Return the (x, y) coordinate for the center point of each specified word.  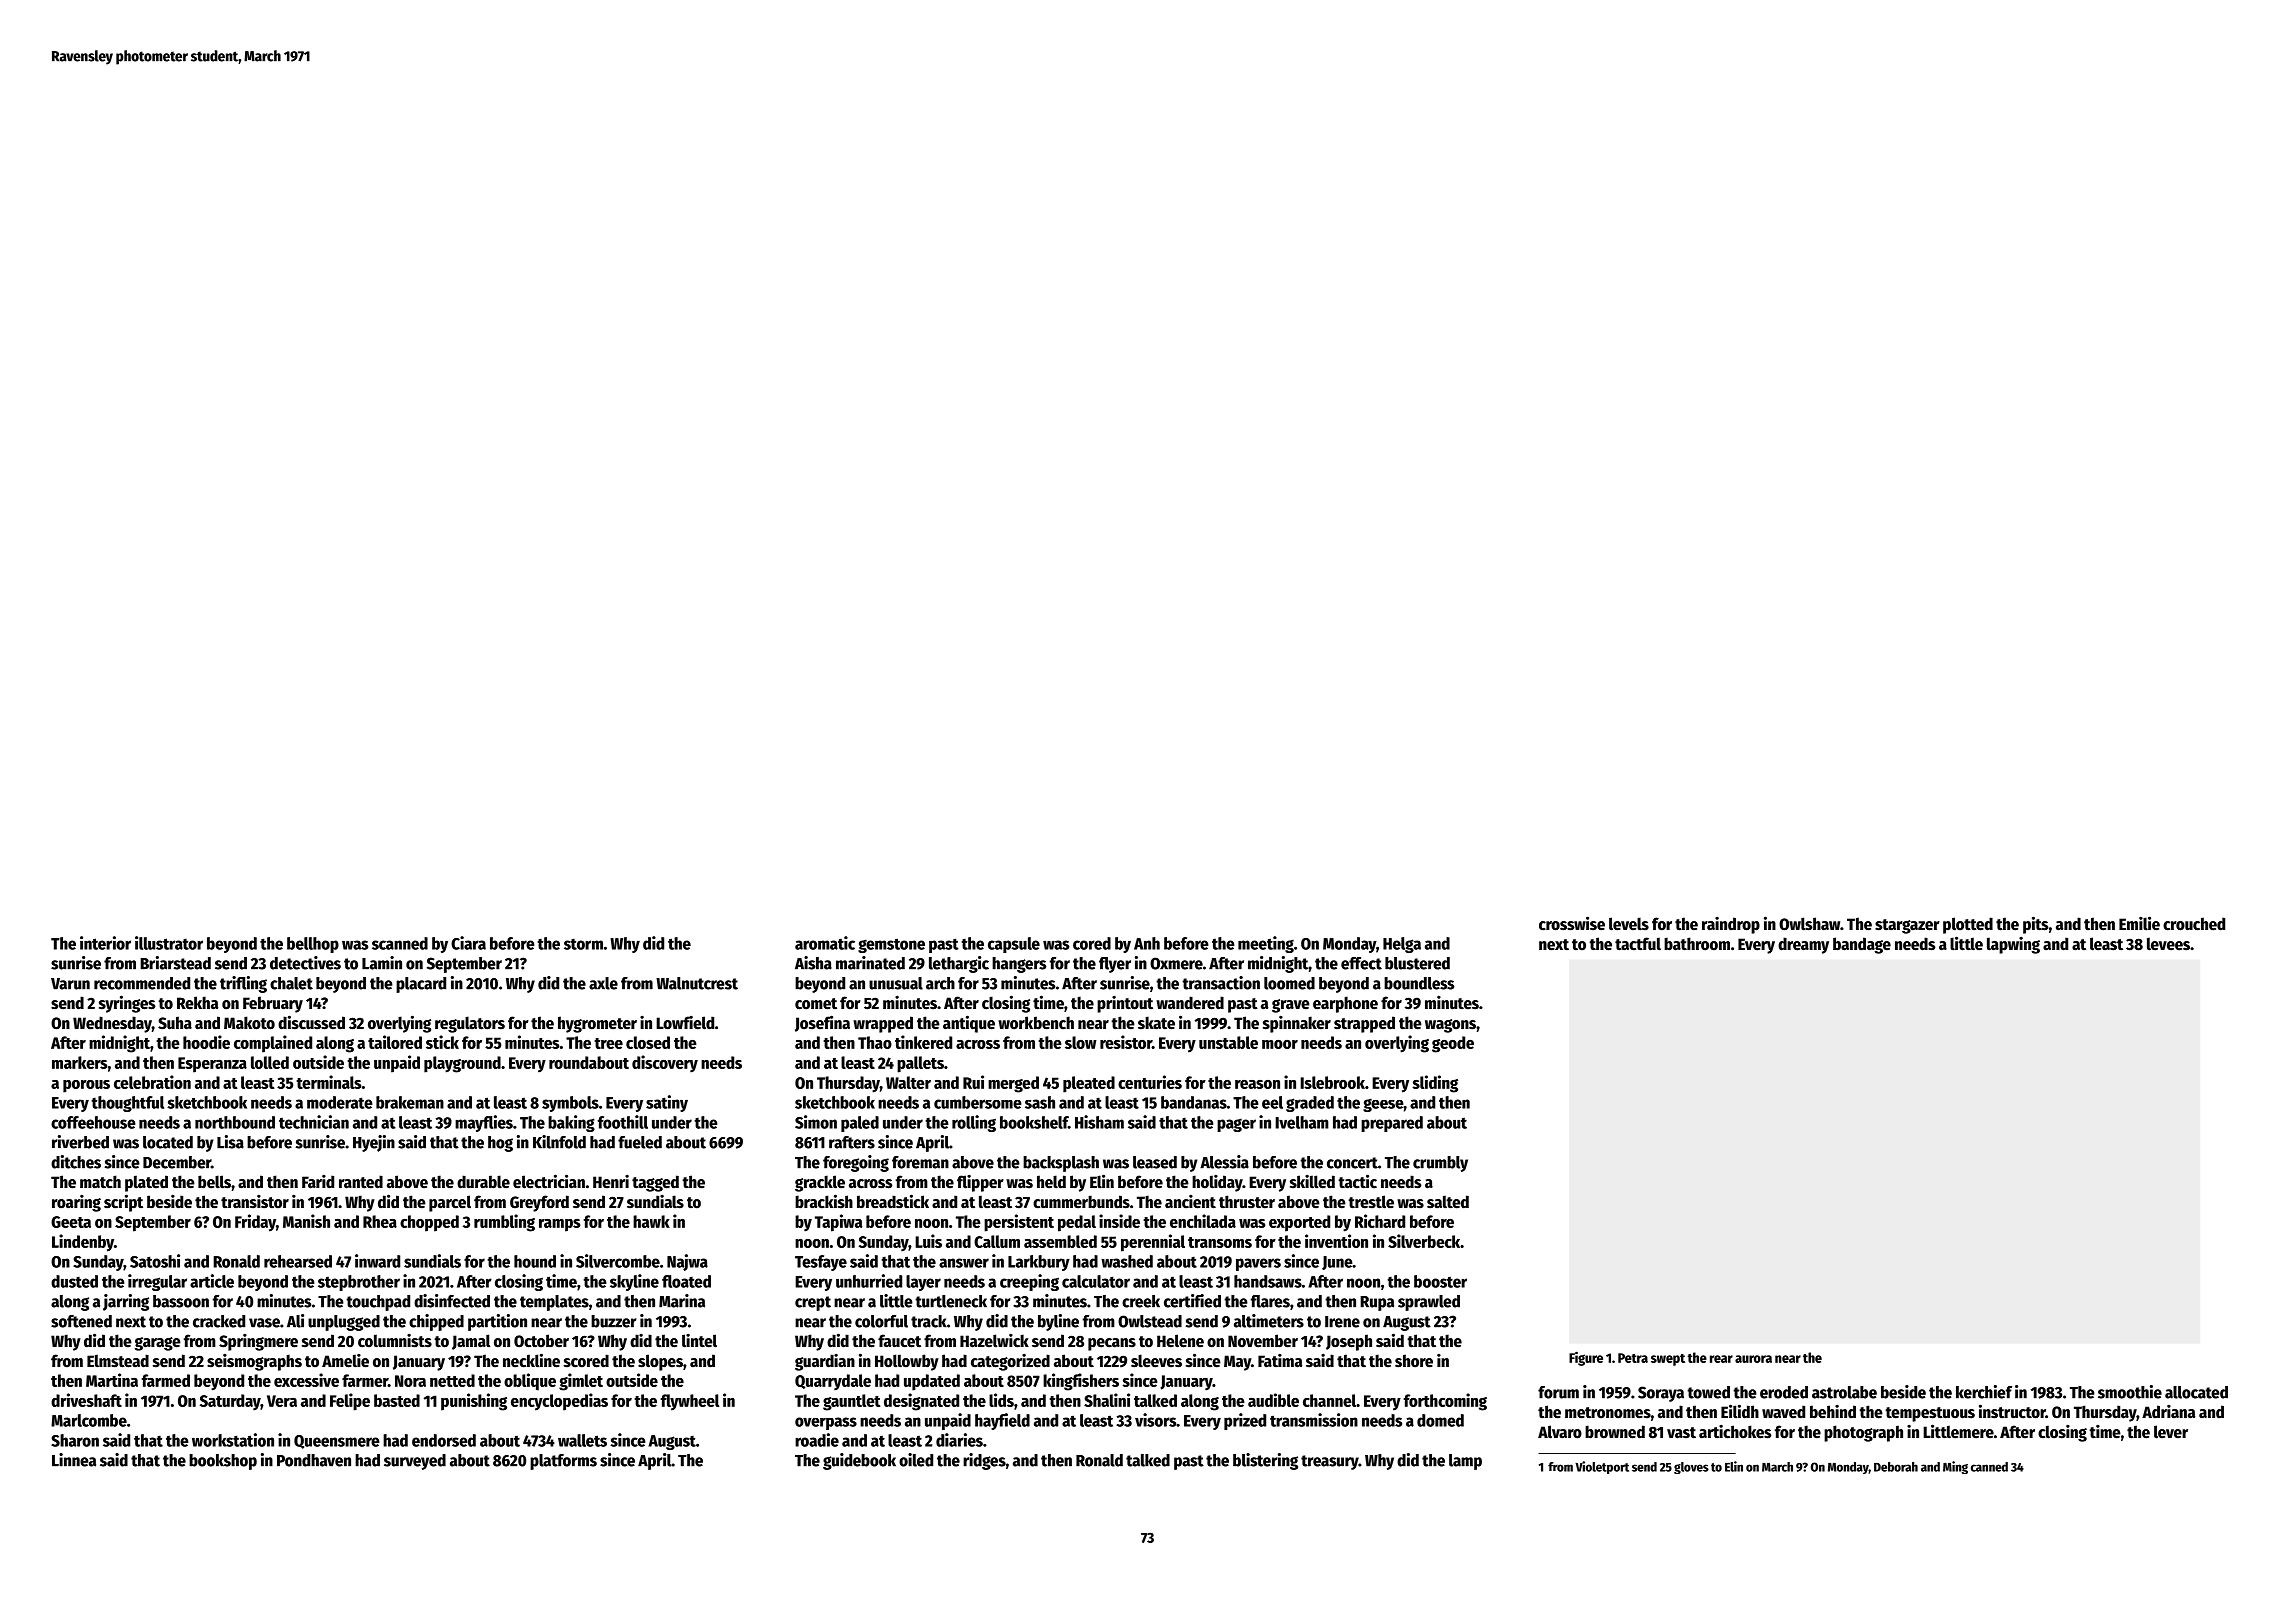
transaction (1221, 983)
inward (377, 1261)
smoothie (2130, 1392)
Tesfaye (821, 1263)
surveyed (415, 1462)
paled (860, 1124)
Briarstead (175, 963)
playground (462, 1064)
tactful (1638, 944)
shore (1414, 1361)
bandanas (1194, 1102)
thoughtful (127, 1104)
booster (1440, 1281)
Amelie (345, 1361)
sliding (1435, 1084)
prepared (1392, 1124)
